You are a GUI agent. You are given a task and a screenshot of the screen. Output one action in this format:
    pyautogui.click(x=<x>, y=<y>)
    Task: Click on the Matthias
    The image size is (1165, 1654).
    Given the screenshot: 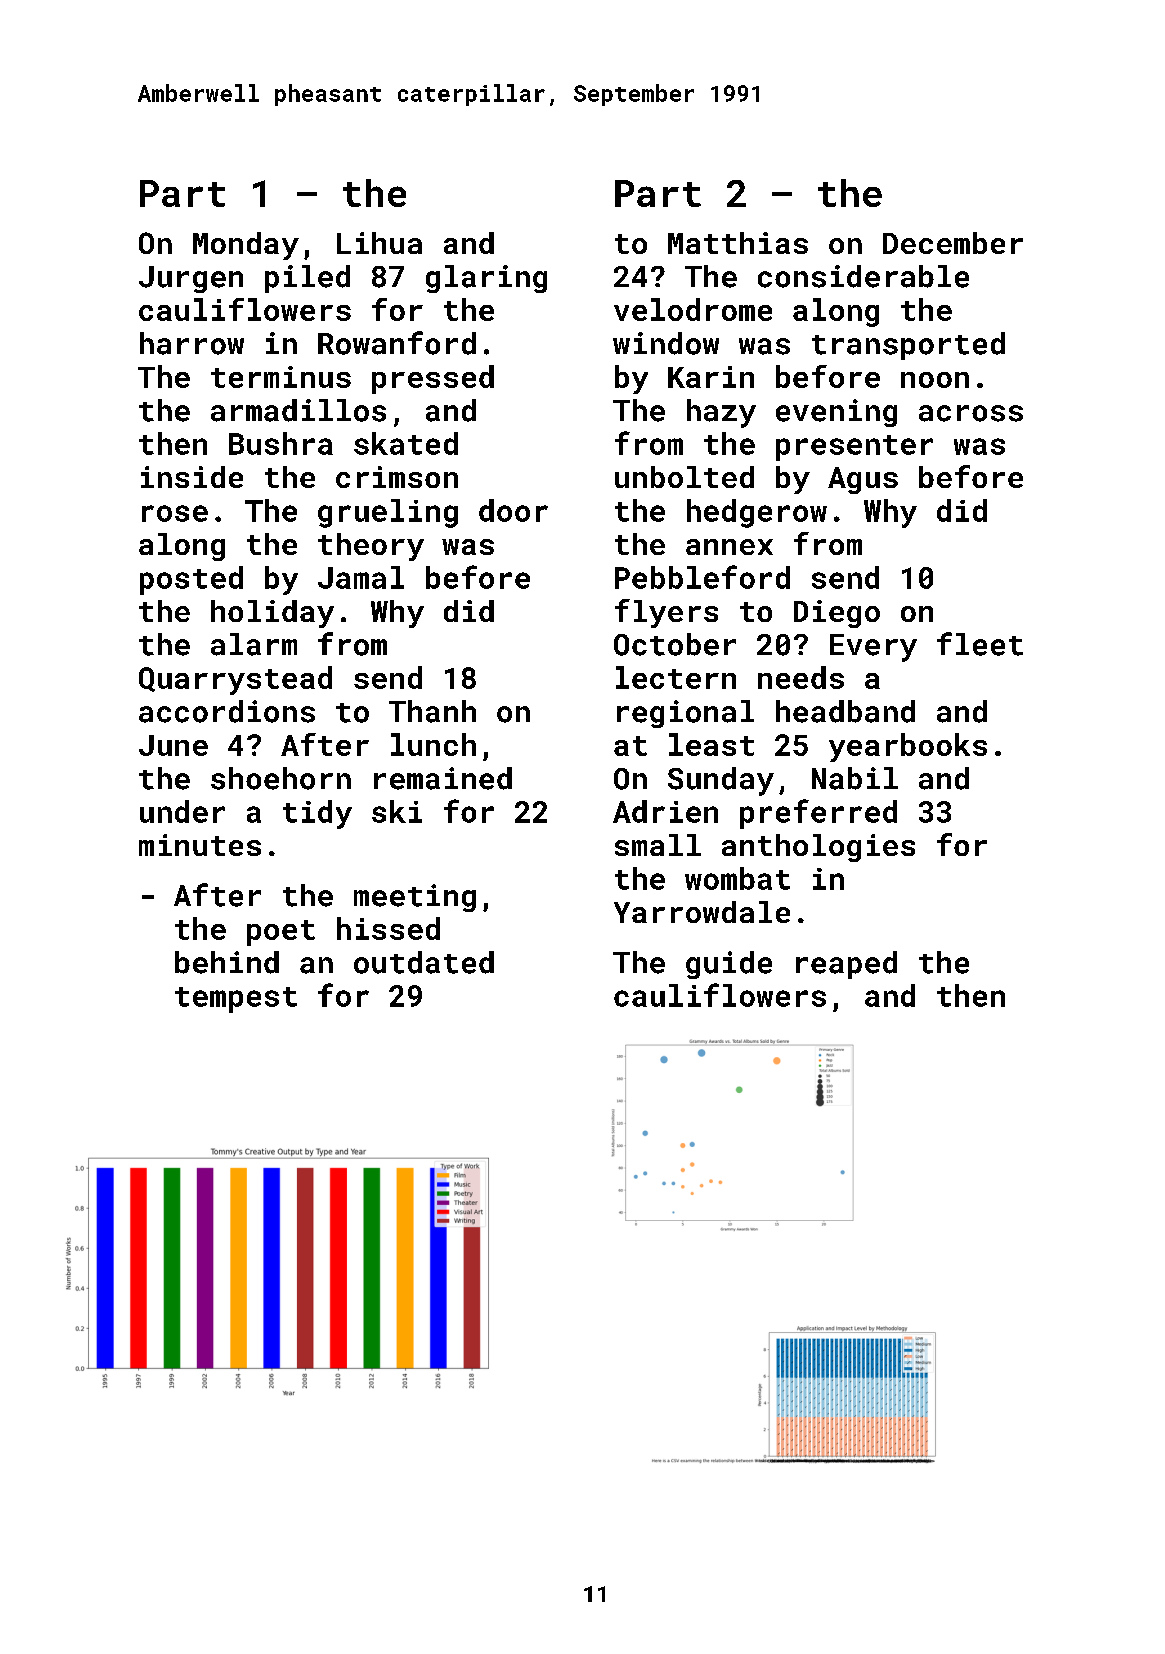 What is the action you would take?
    pyautogui.click(x=738, y=243)
